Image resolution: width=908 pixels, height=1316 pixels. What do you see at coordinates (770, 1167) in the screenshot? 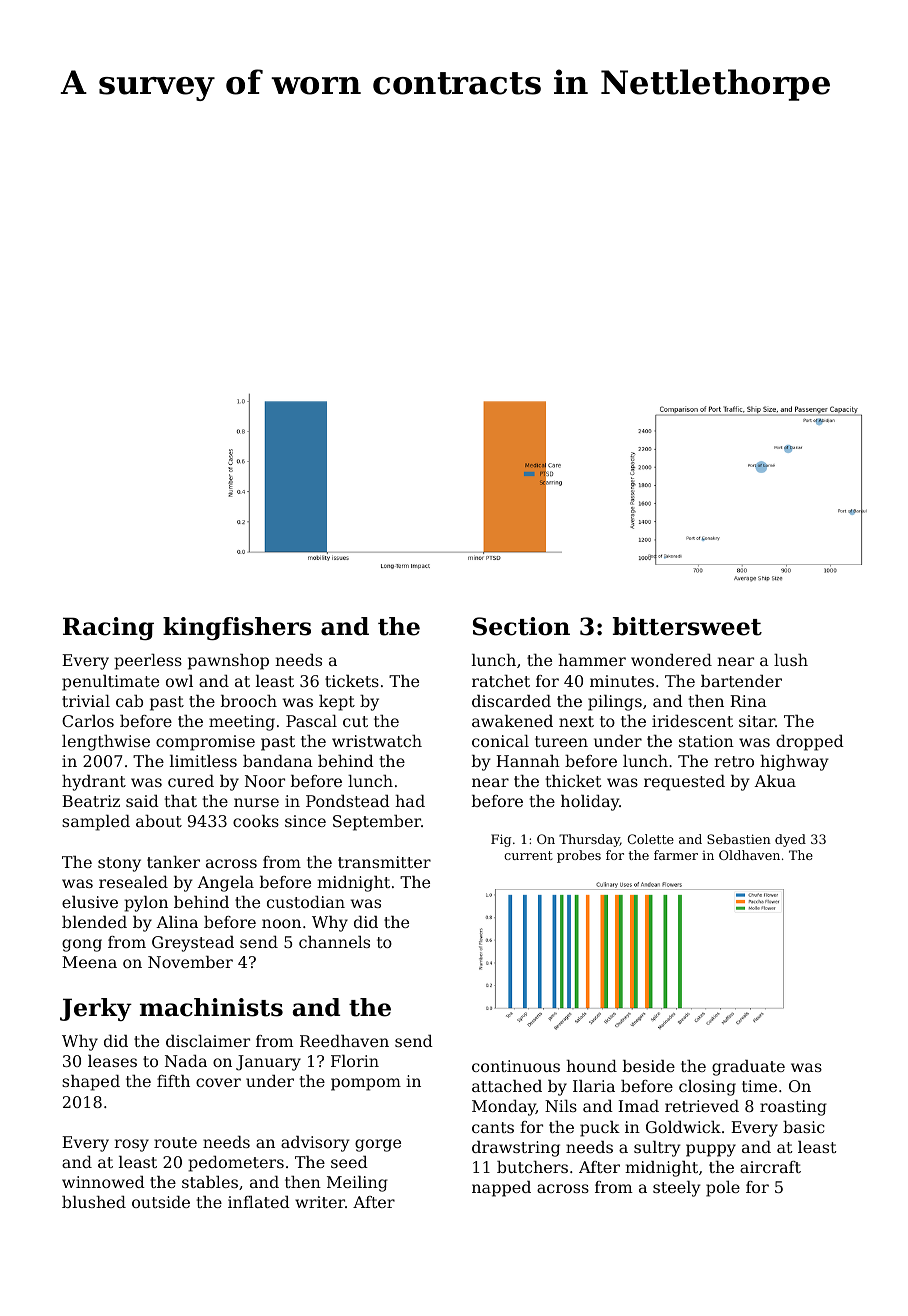
I see `aircraft` at bounding box center [770, 1167].
